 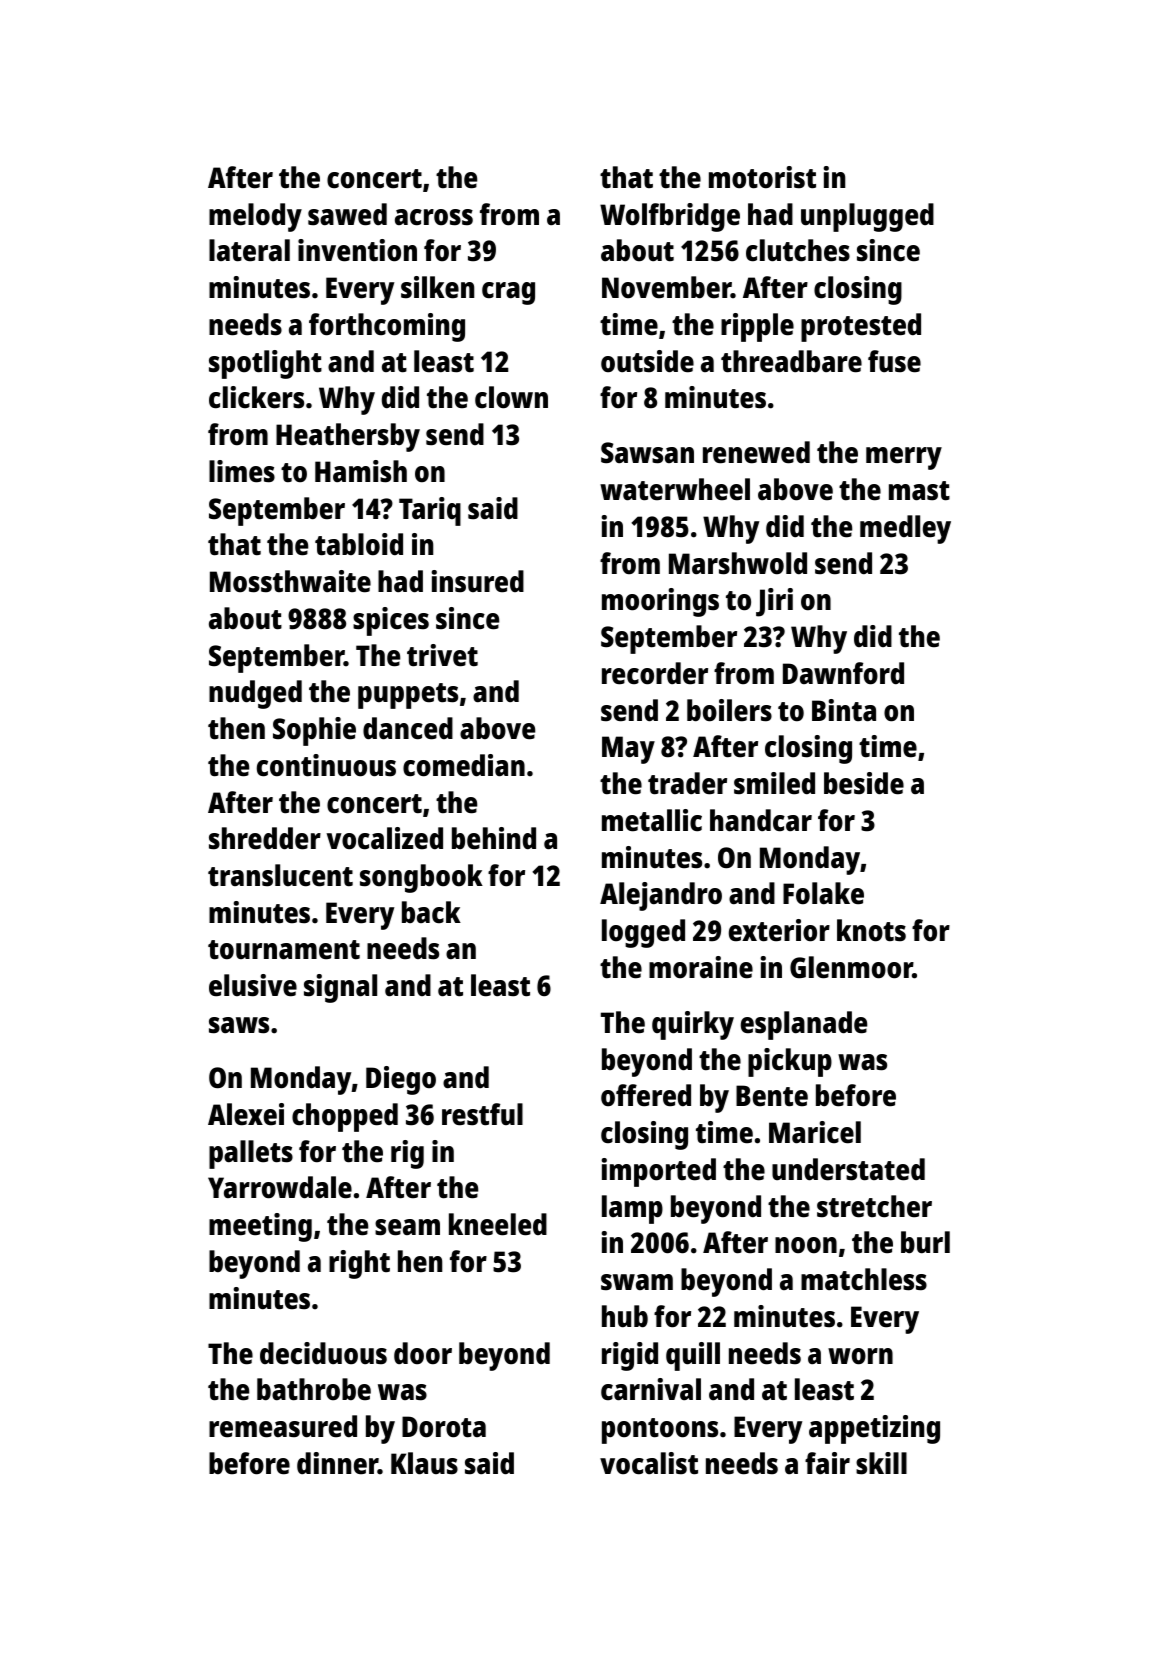 What do you see at coordinates (280, 875) in the screenshot?
I see `translucent` at bounding box center [280, 875].
